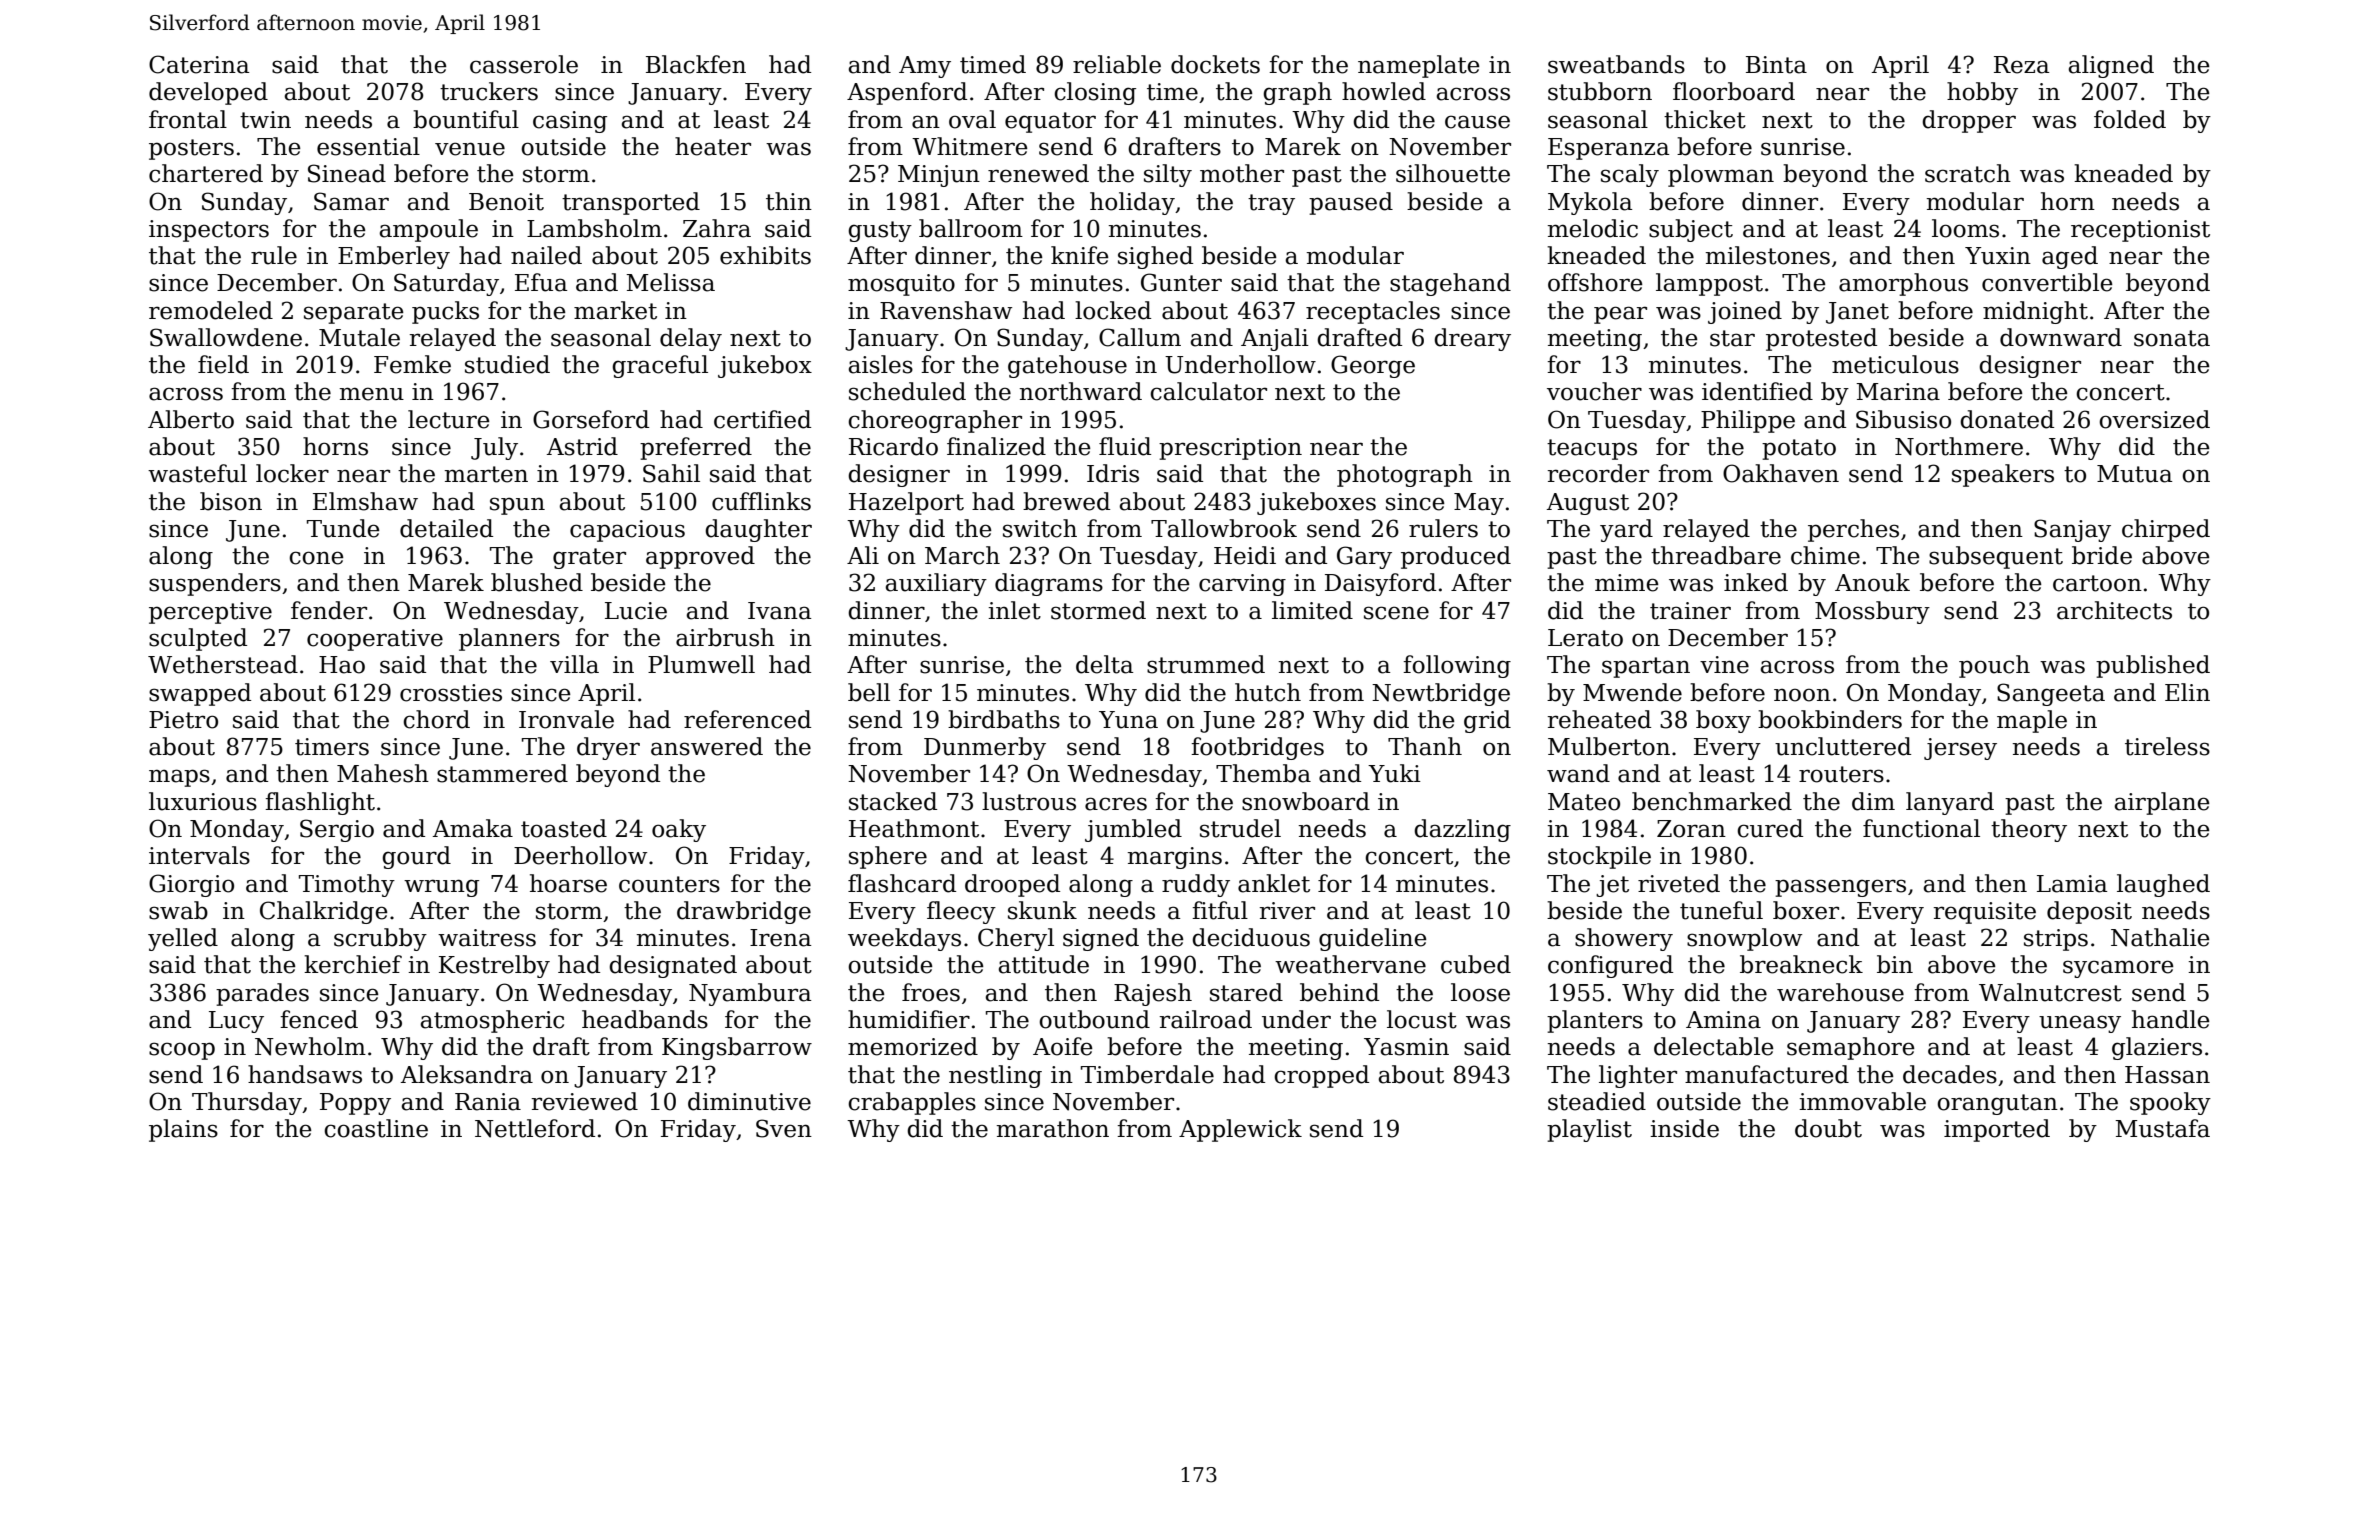 This screenshot has height=1526, width=2359. Describe the element at coordinates (1215, 64) in the screenshot. I see `dockets` at that location.
